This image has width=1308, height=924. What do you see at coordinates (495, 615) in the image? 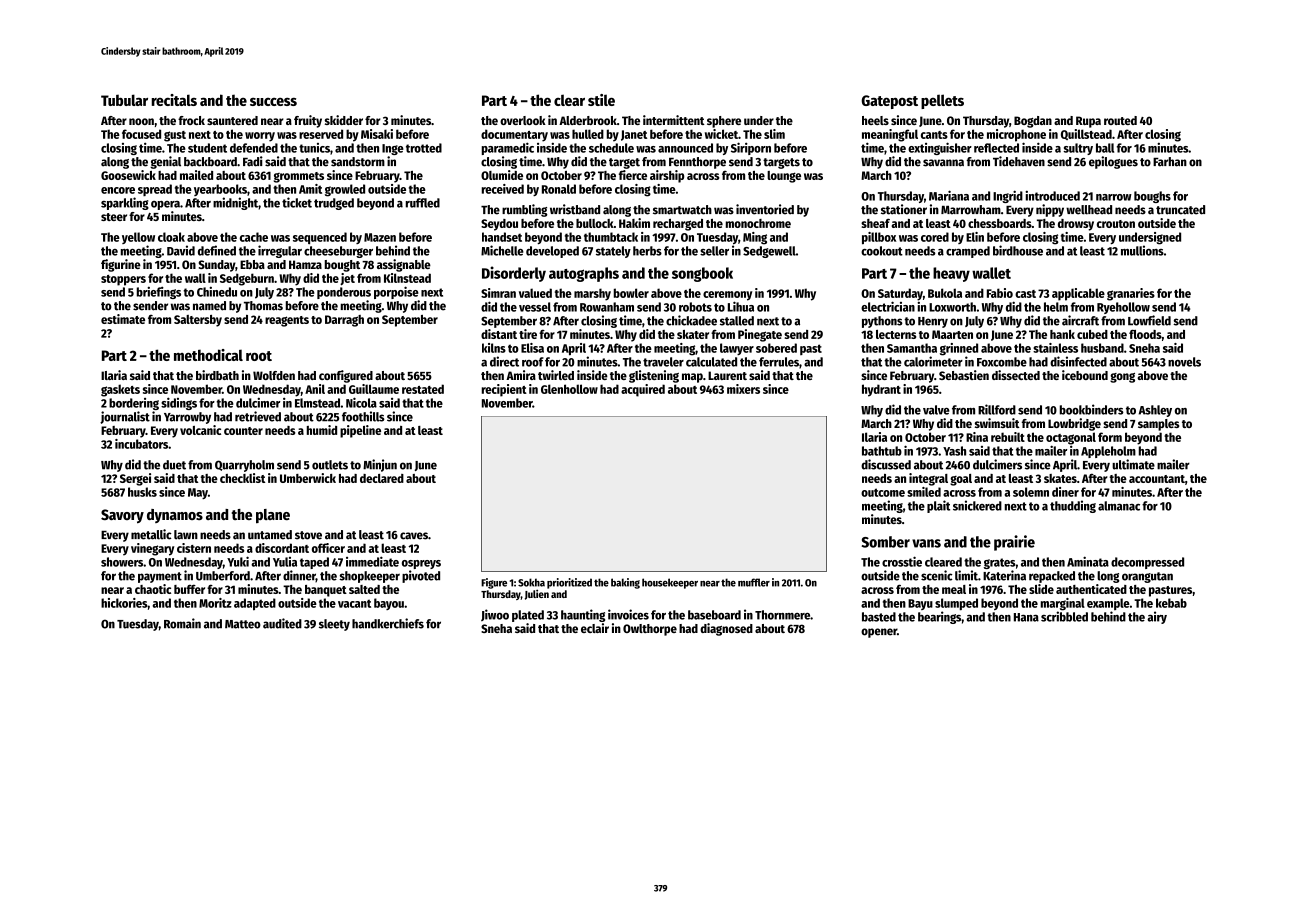
I see `Jiwoo` at bounding box center [495, 615].
